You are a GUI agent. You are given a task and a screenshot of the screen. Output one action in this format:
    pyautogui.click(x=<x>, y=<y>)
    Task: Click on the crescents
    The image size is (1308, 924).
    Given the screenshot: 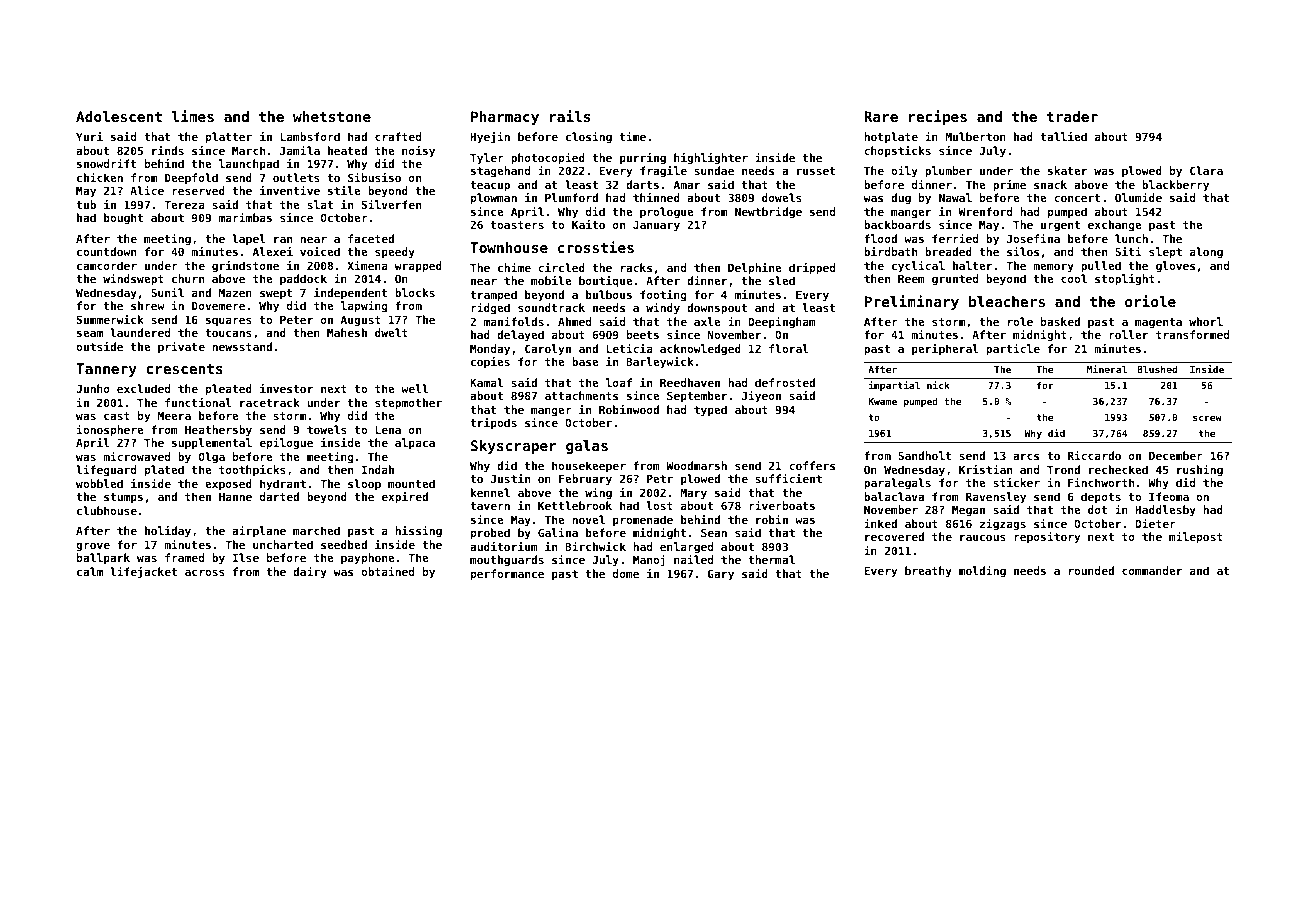 What is the action you would take?
    pyautogui.click(x=184, y=369)
